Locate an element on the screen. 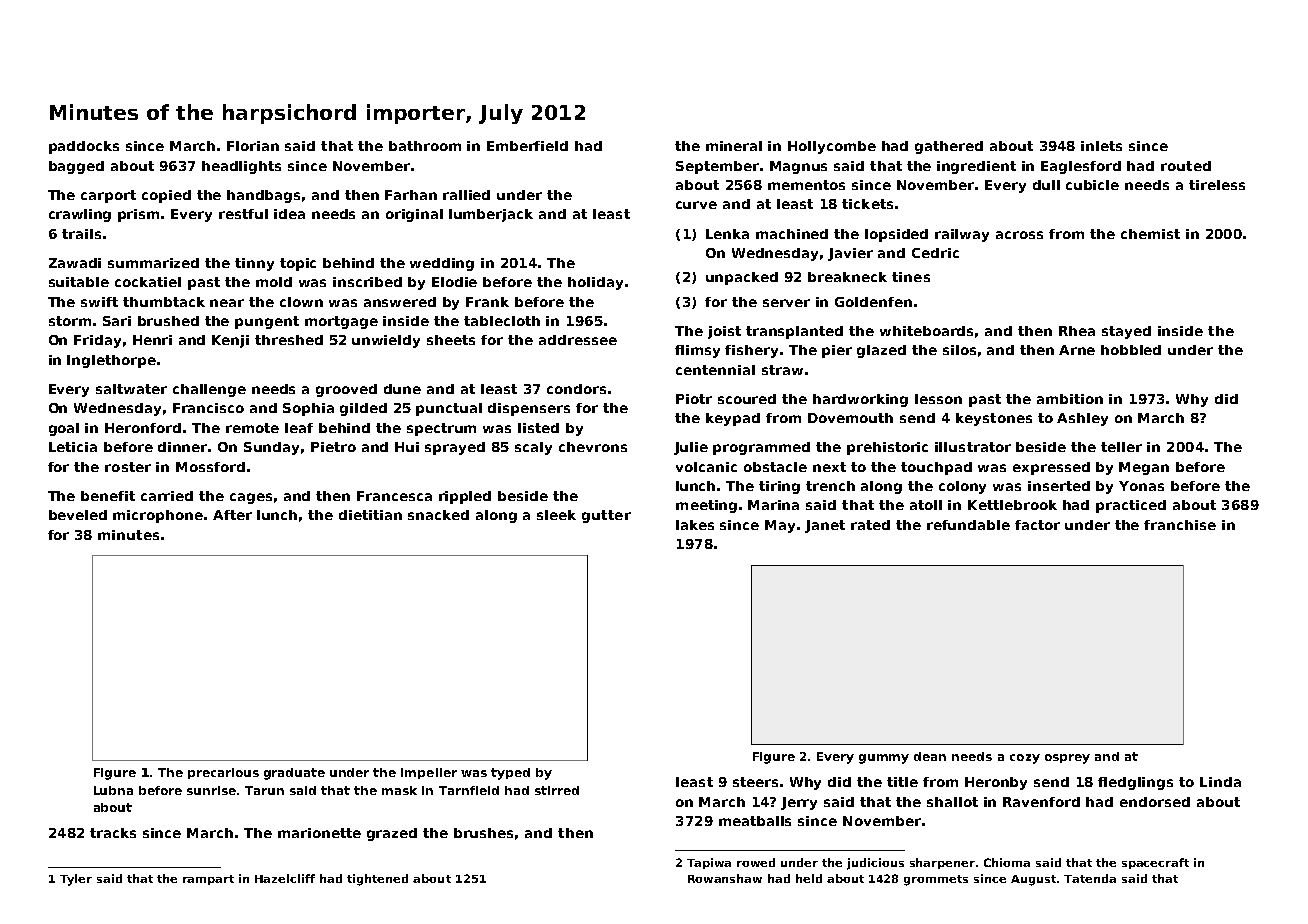  teller is located at coordinates (1121, 447).
